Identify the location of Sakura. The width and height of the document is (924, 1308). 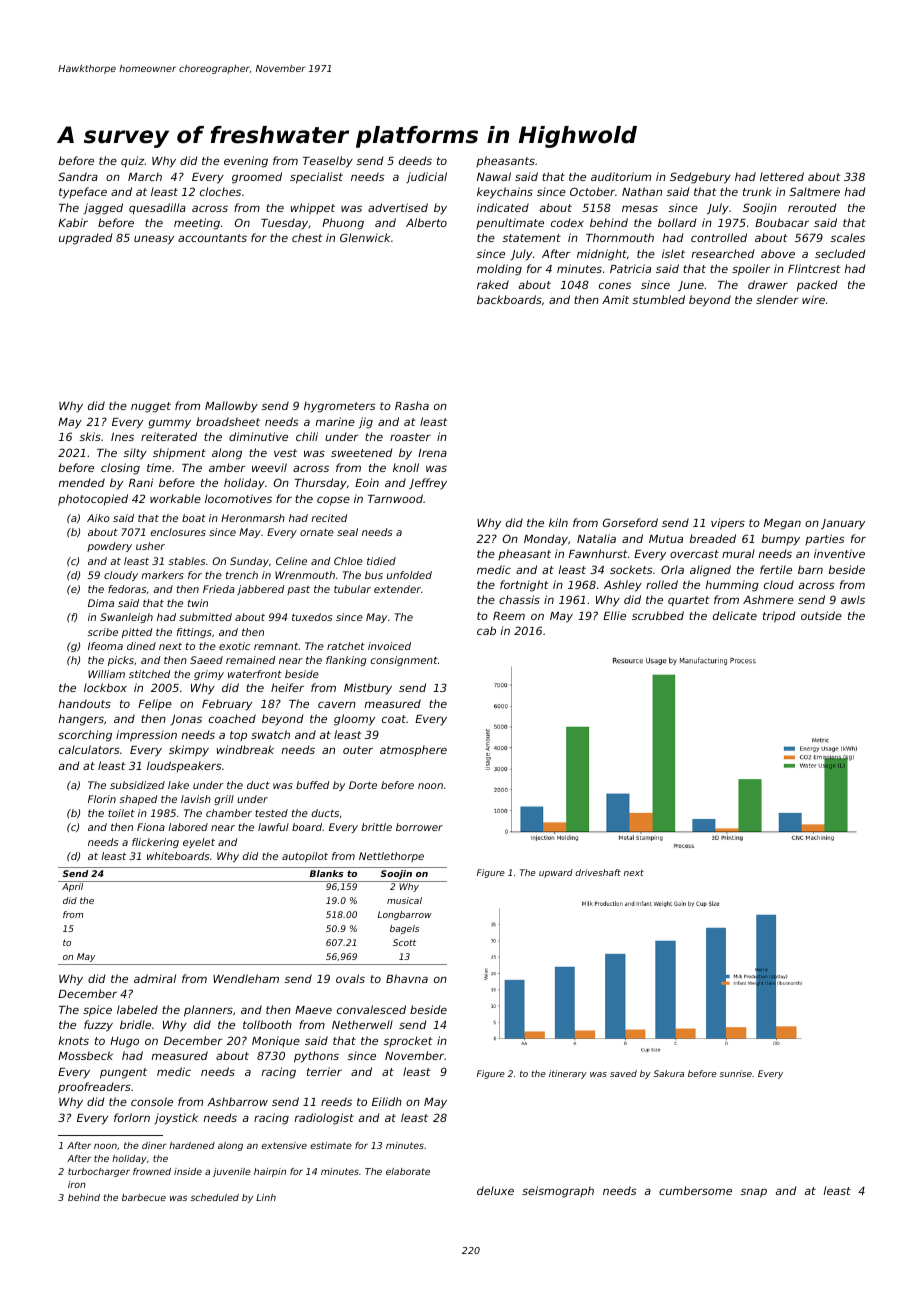
(668, 1073).
